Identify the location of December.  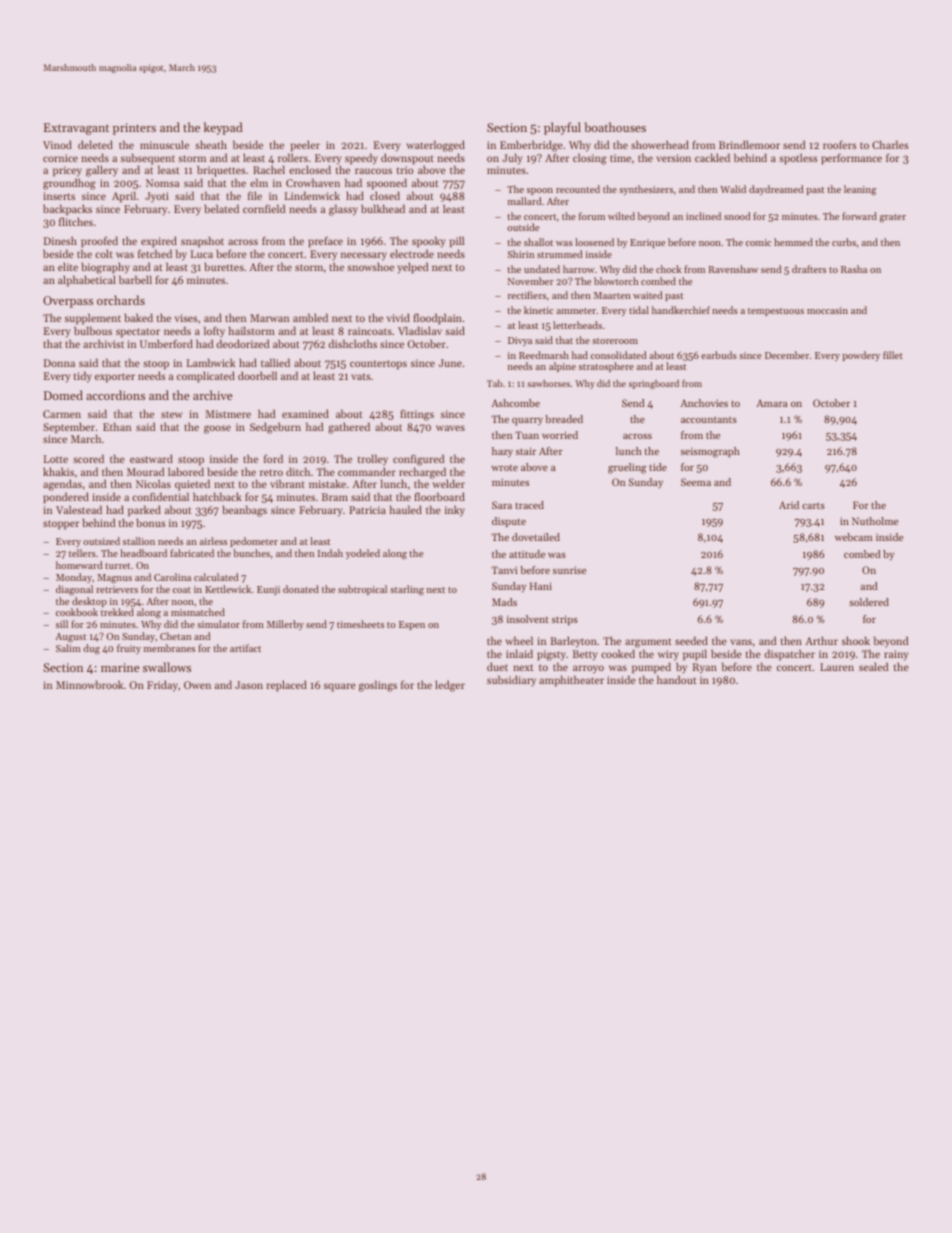
(787, 355).
